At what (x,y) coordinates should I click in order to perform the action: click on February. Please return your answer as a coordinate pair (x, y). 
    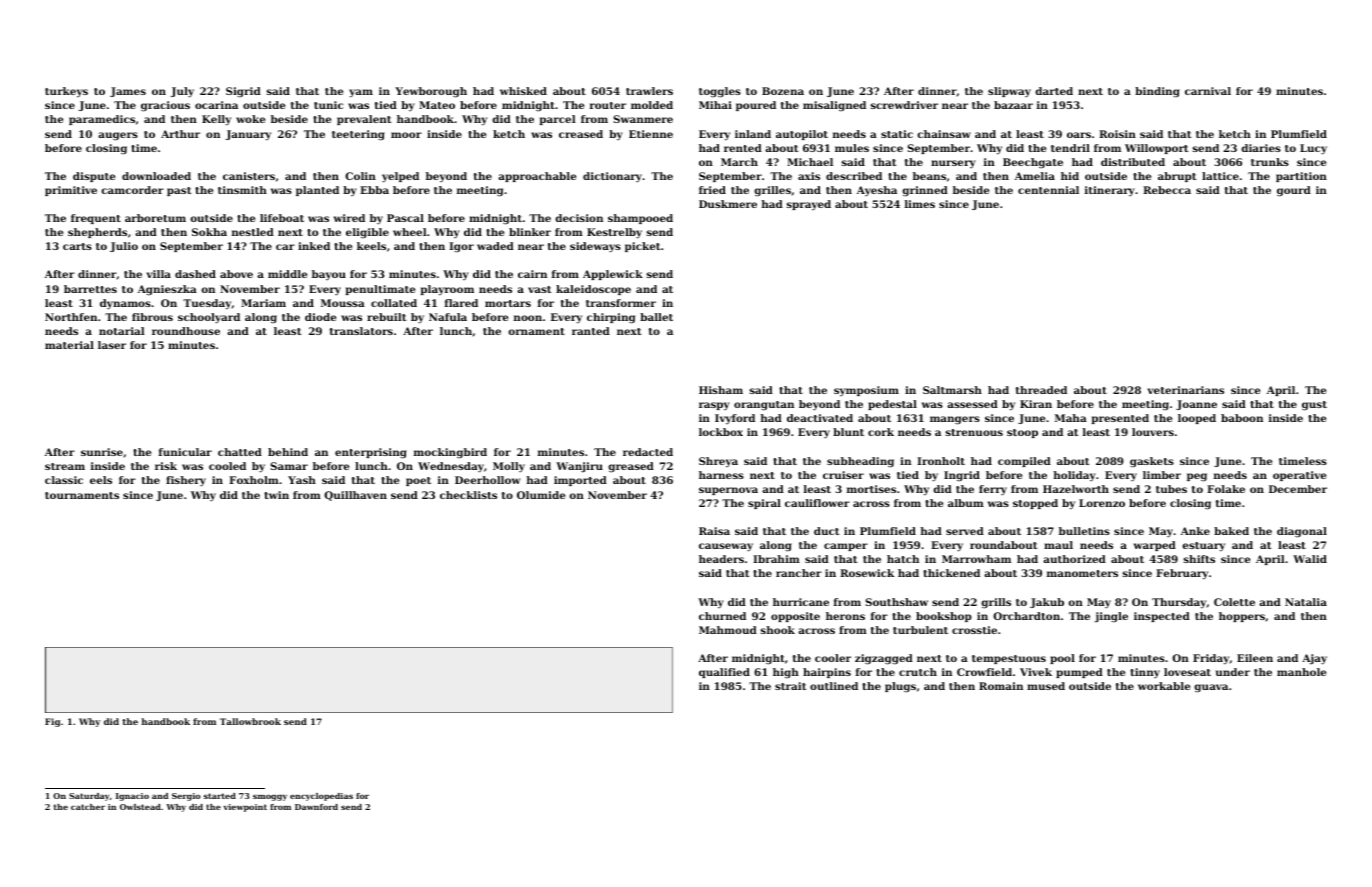
    Looking at the image, I should click on (1182, 574).
